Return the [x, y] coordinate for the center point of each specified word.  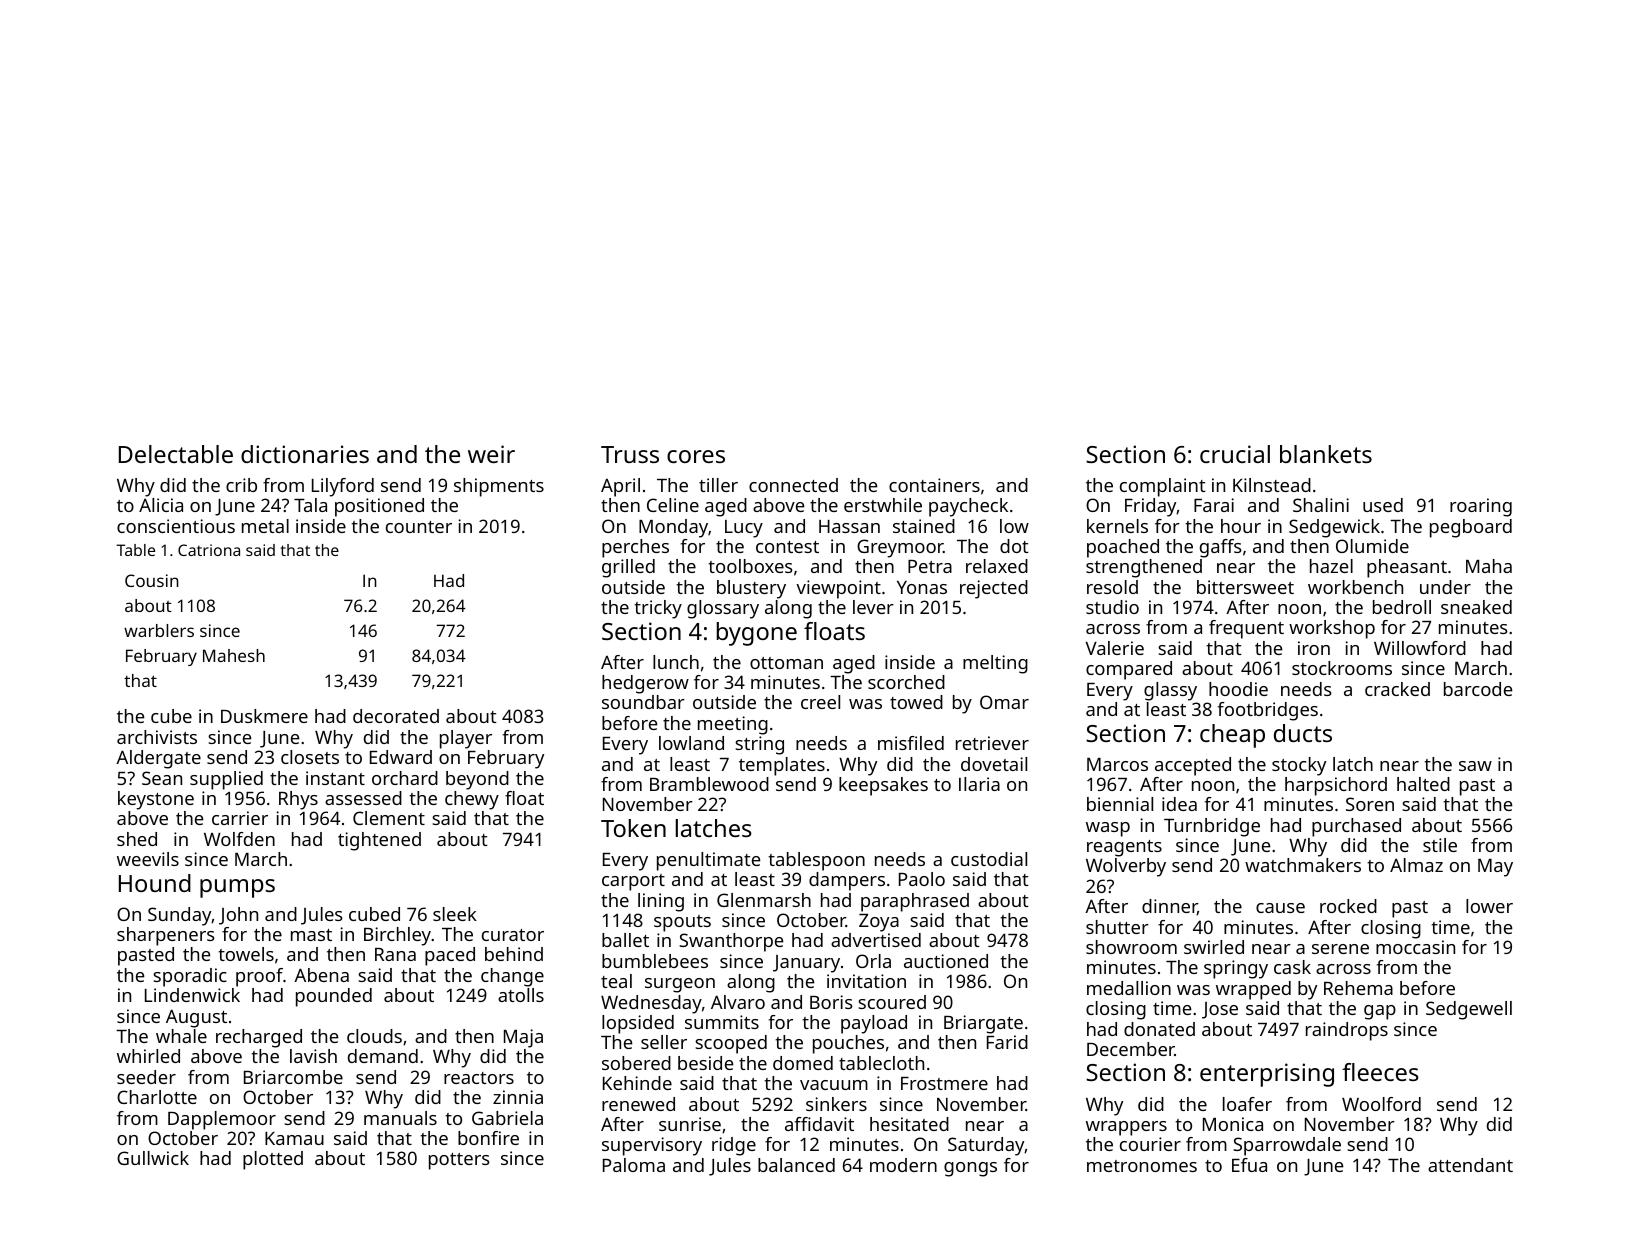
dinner [1170, 907]
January [806, 964]
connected [793, 485]
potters [459, 1161]
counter [419, 527]
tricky [658, 609]
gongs [970, 1169]
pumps [237, 888]
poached [1123, 548]
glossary [723, 609]
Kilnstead [1272, 485]
